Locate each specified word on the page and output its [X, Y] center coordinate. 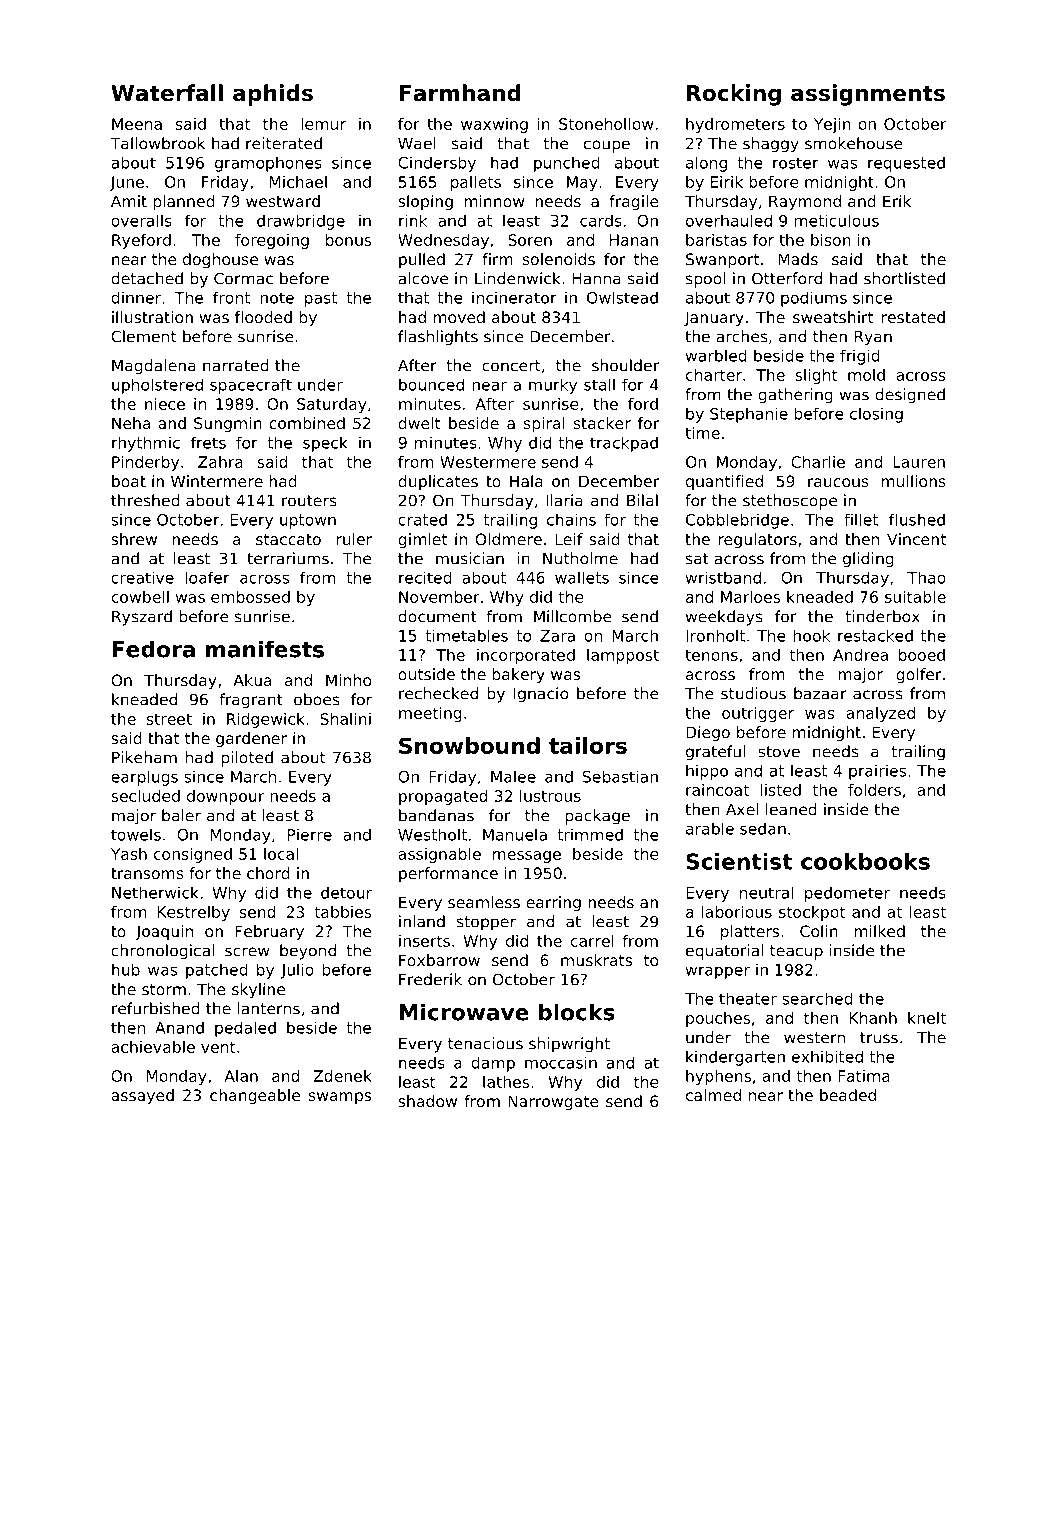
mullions [913, 481]
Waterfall [167, 93]
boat [129, 481]
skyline [258, 991]
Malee [513, 776]
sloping [425, 202]
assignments [868, 95]
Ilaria [564, 500]
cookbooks [865, 861]
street [169, 719]
